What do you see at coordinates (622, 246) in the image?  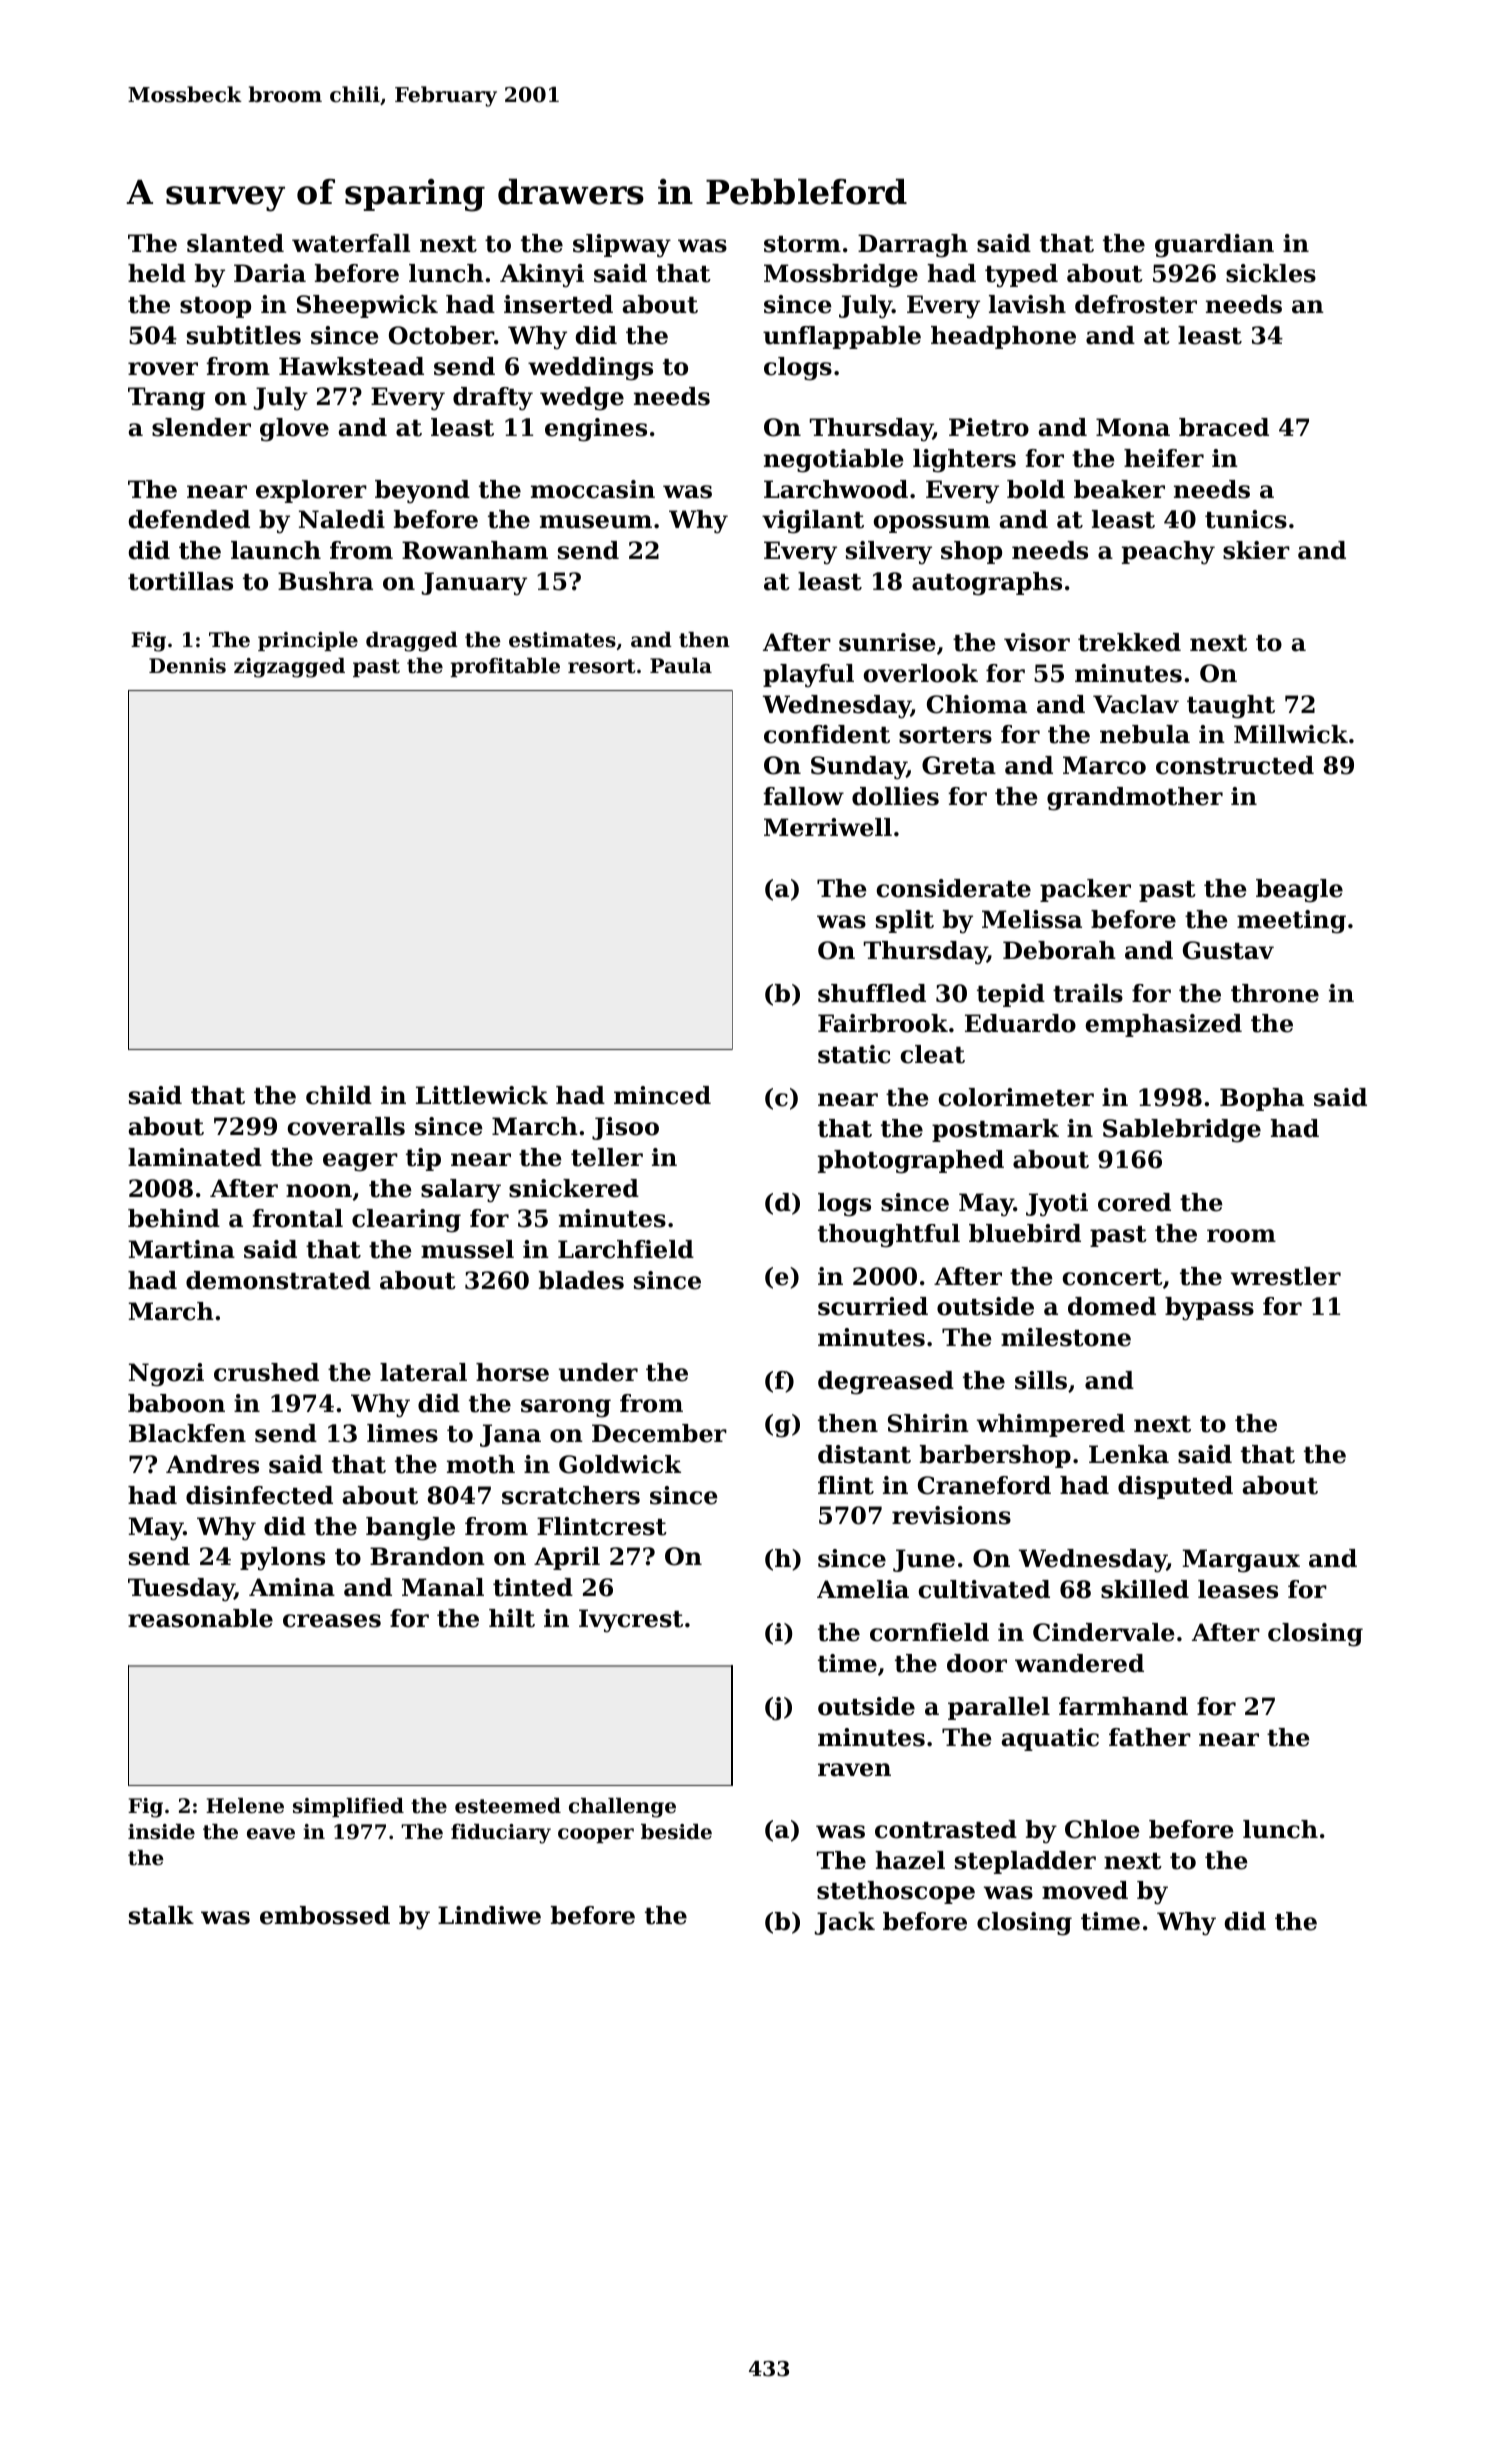 I see `slipway` at bounding box center [622, 246].
